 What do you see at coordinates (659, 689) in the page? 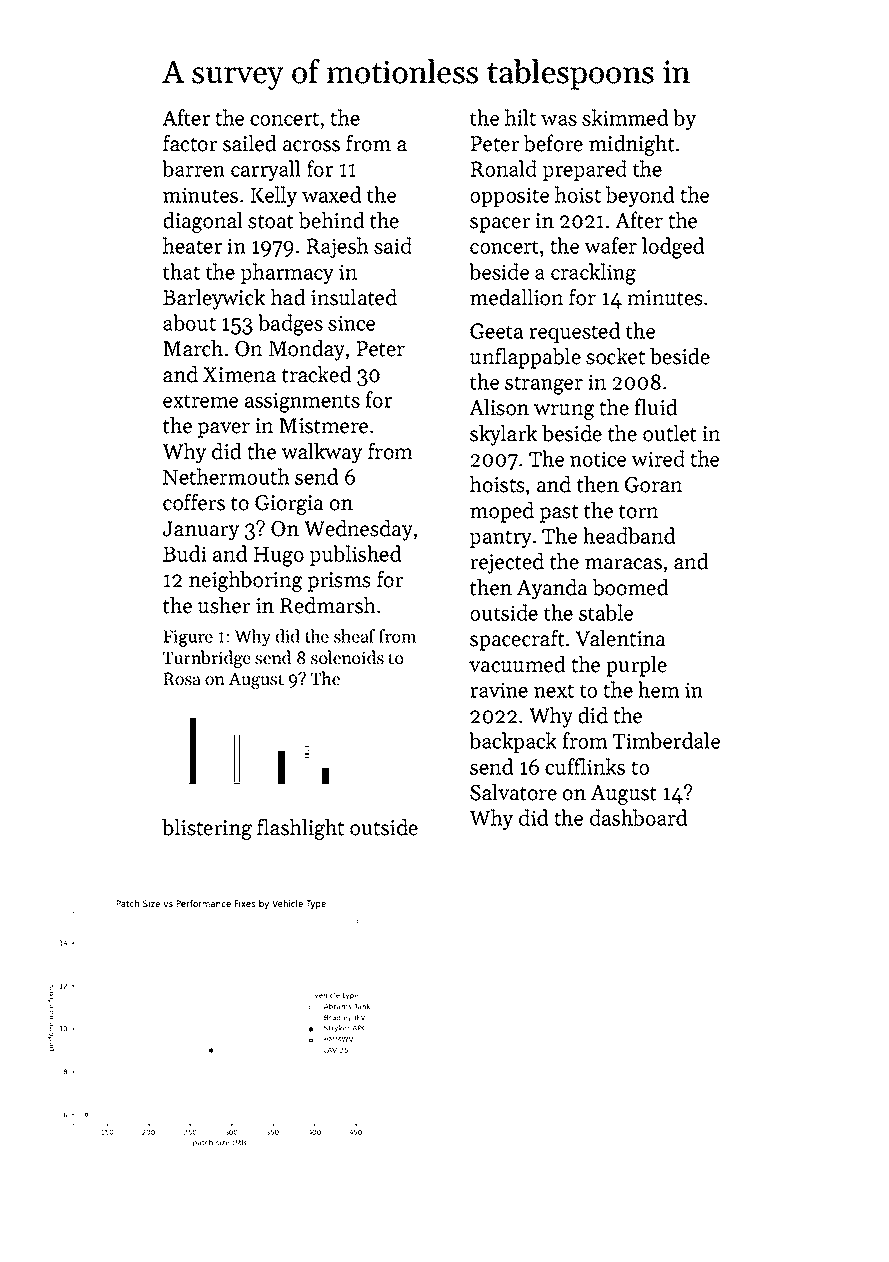
I see `hem` at bounding box center [659, 689].
